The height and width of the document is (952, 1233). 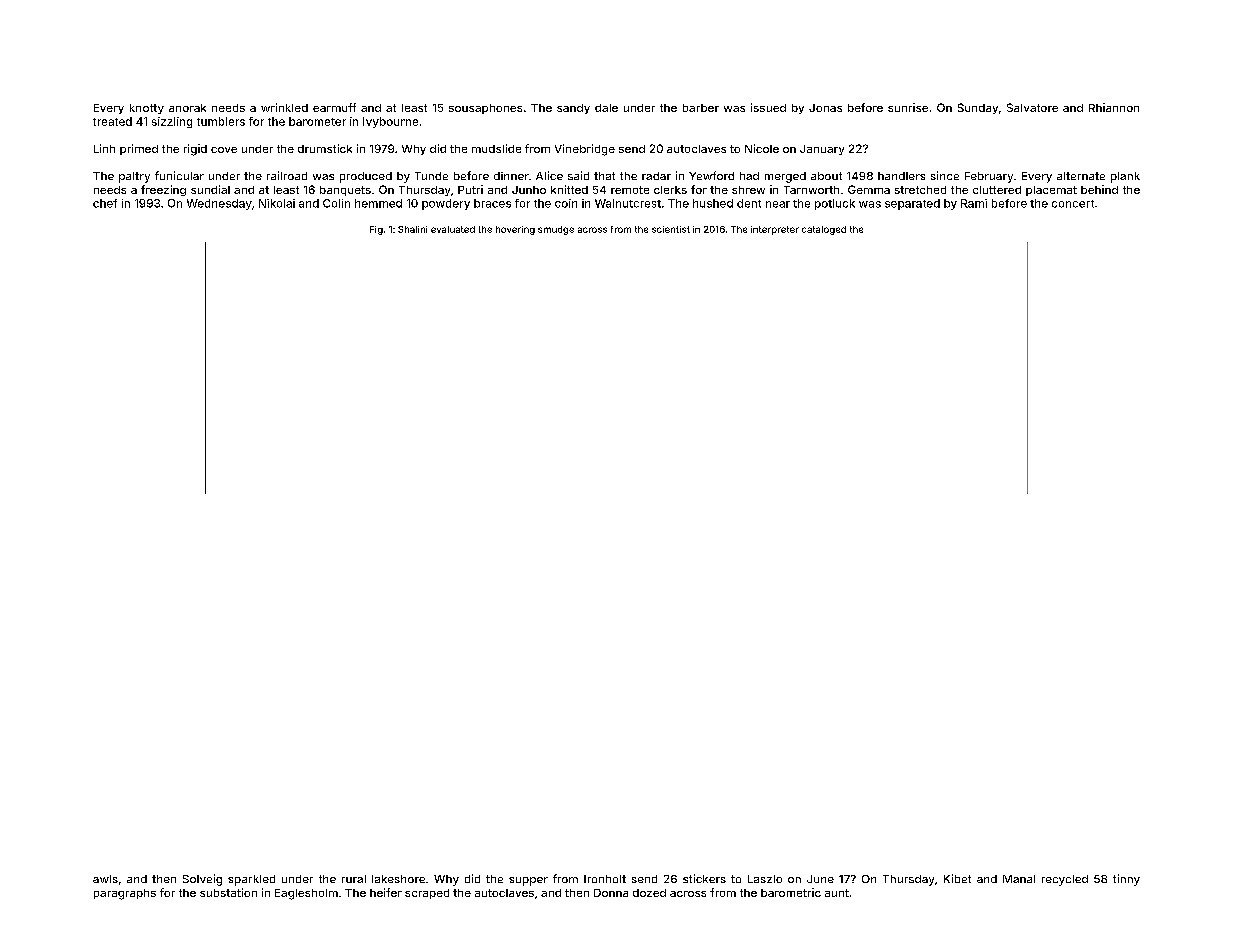 I want to click on Shalini, so click(x=412, y=229).
